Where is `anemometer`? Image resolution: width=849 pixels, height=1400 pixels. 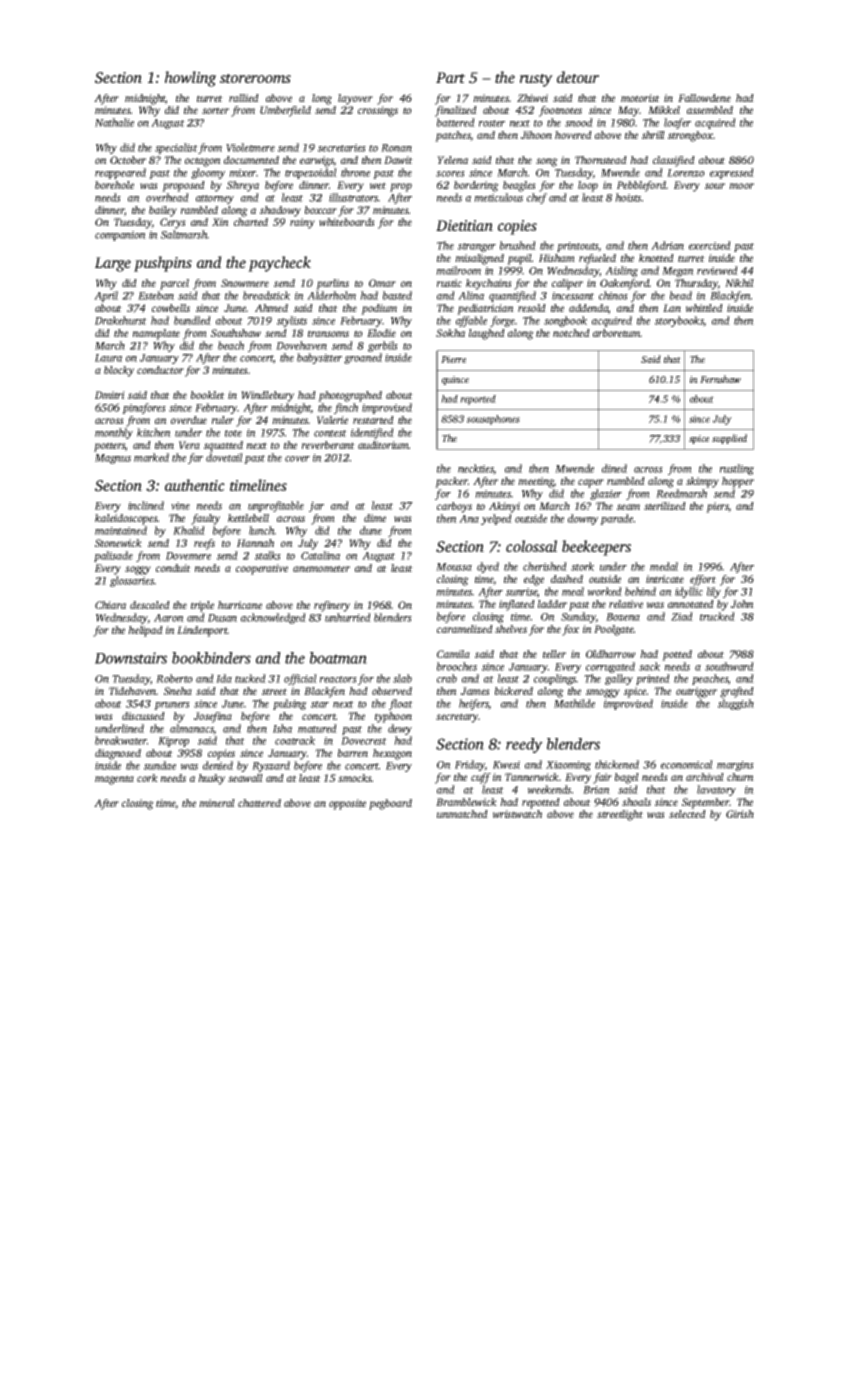
anemometer is located at coordinates (321, 568).
